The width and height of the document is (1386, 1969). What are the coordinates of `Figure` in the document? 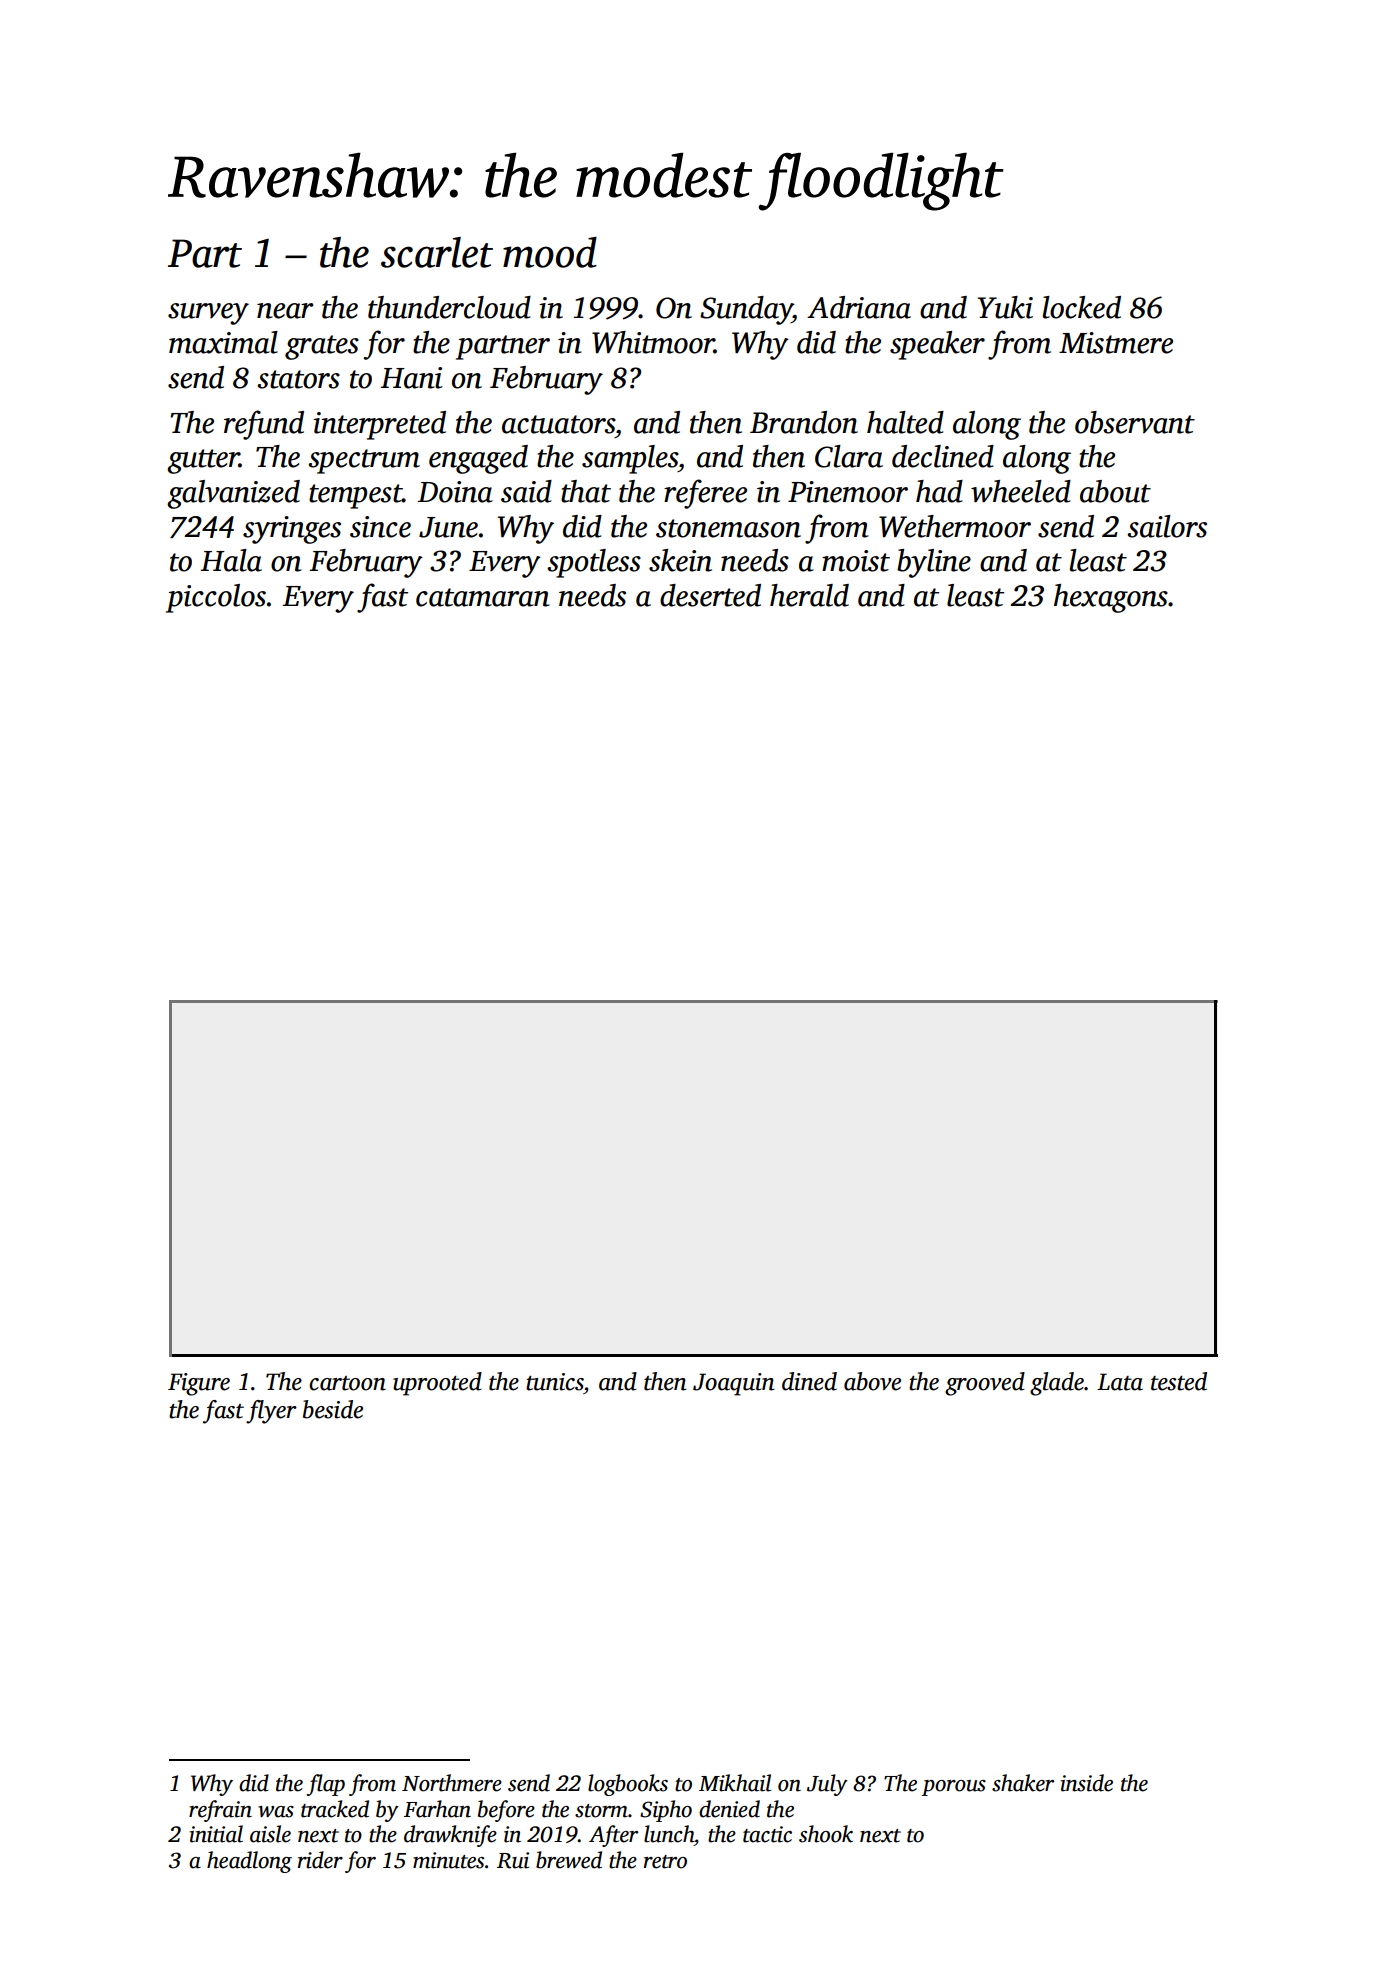 It's located at (199, 1384).
